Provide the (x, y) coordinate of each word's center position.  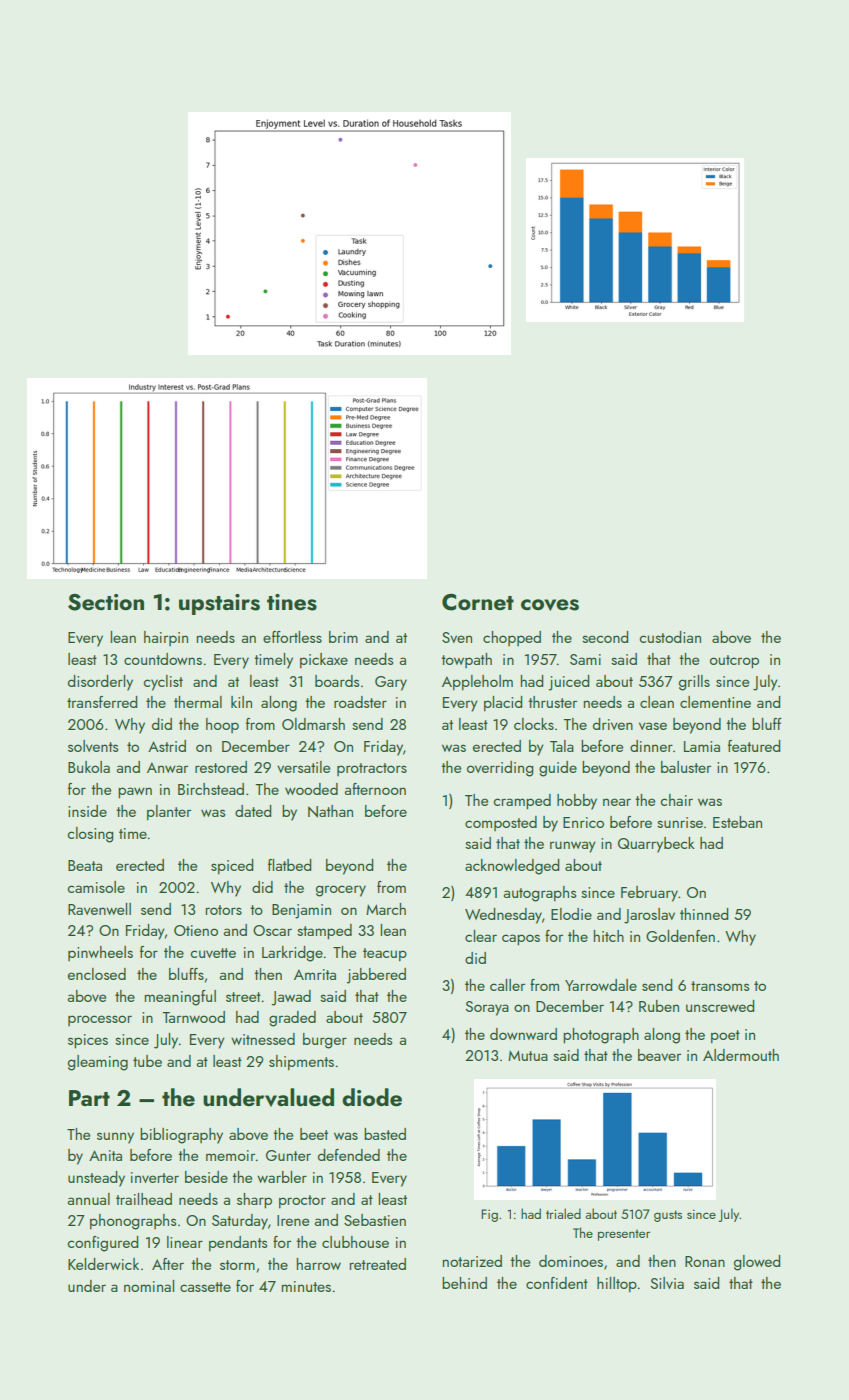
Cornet (478, 602)
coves (550, 605)
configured (103, 1244)
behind (464, 1283)
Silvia (667, 1283)
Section (106, 602)
